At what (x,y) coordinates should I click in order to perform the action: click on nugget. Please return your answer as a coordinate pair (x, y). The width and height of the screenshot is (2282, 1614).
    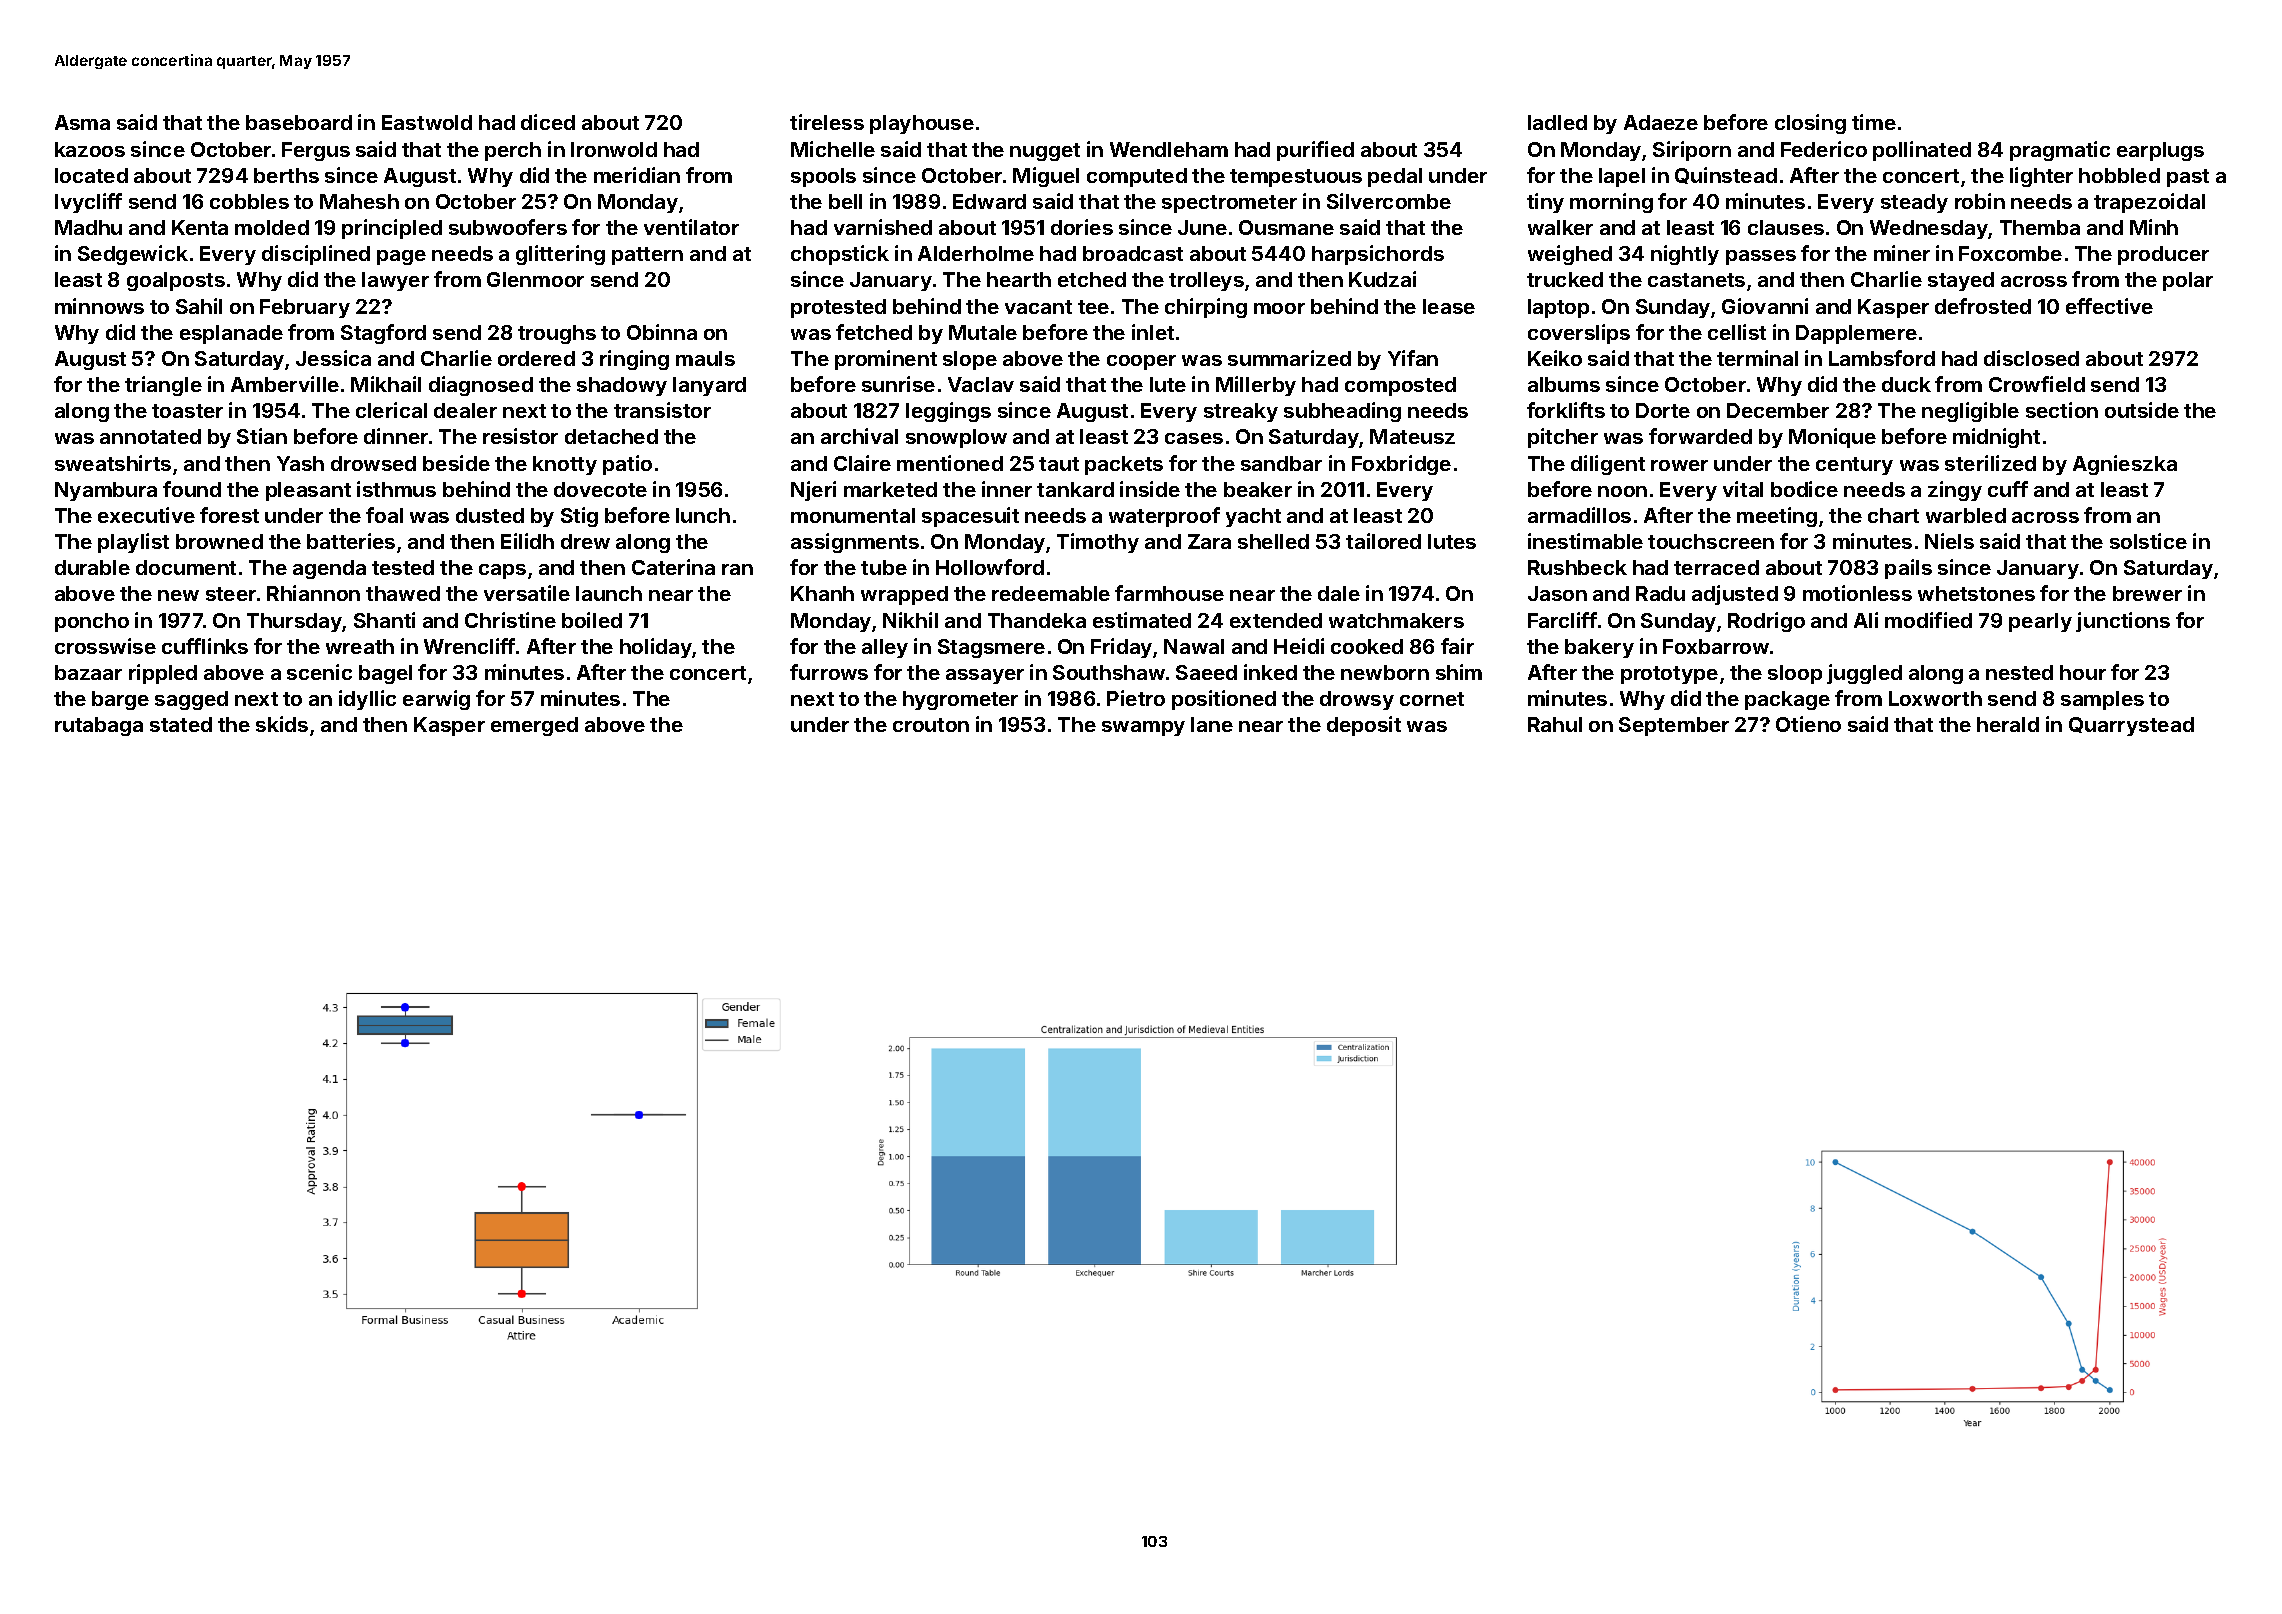
    Looking at the image, I should click on (1045, 152).
